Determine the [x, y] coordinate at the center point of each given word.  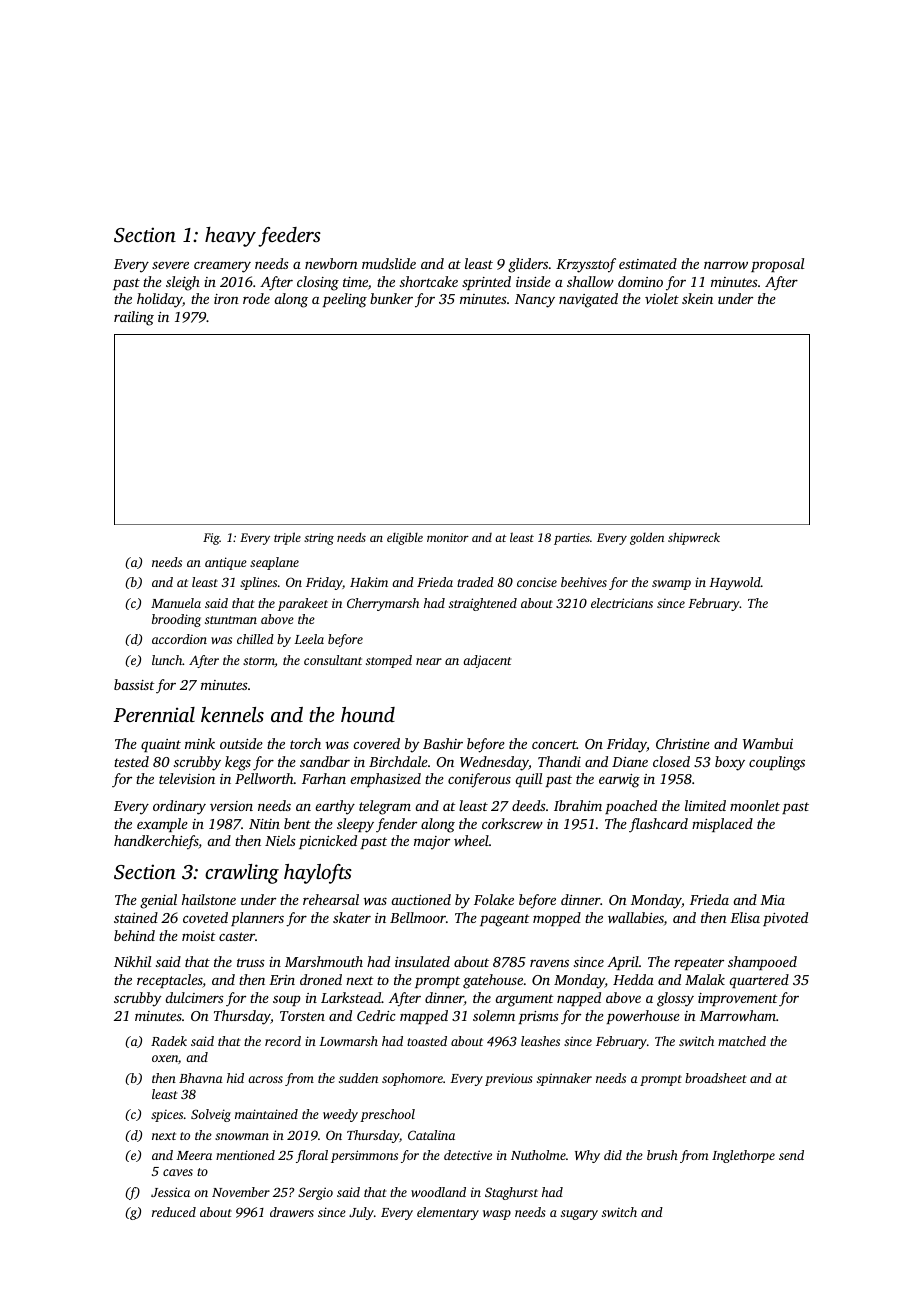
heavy [230, 237]
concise [537, 582]
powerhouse [643, 1017]
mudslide [389, 263]
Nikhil [132, 961]
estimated [648, 263]
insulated [422, 961]
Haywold [735, 583]
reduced [174, 1212]
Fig [211, 539]
